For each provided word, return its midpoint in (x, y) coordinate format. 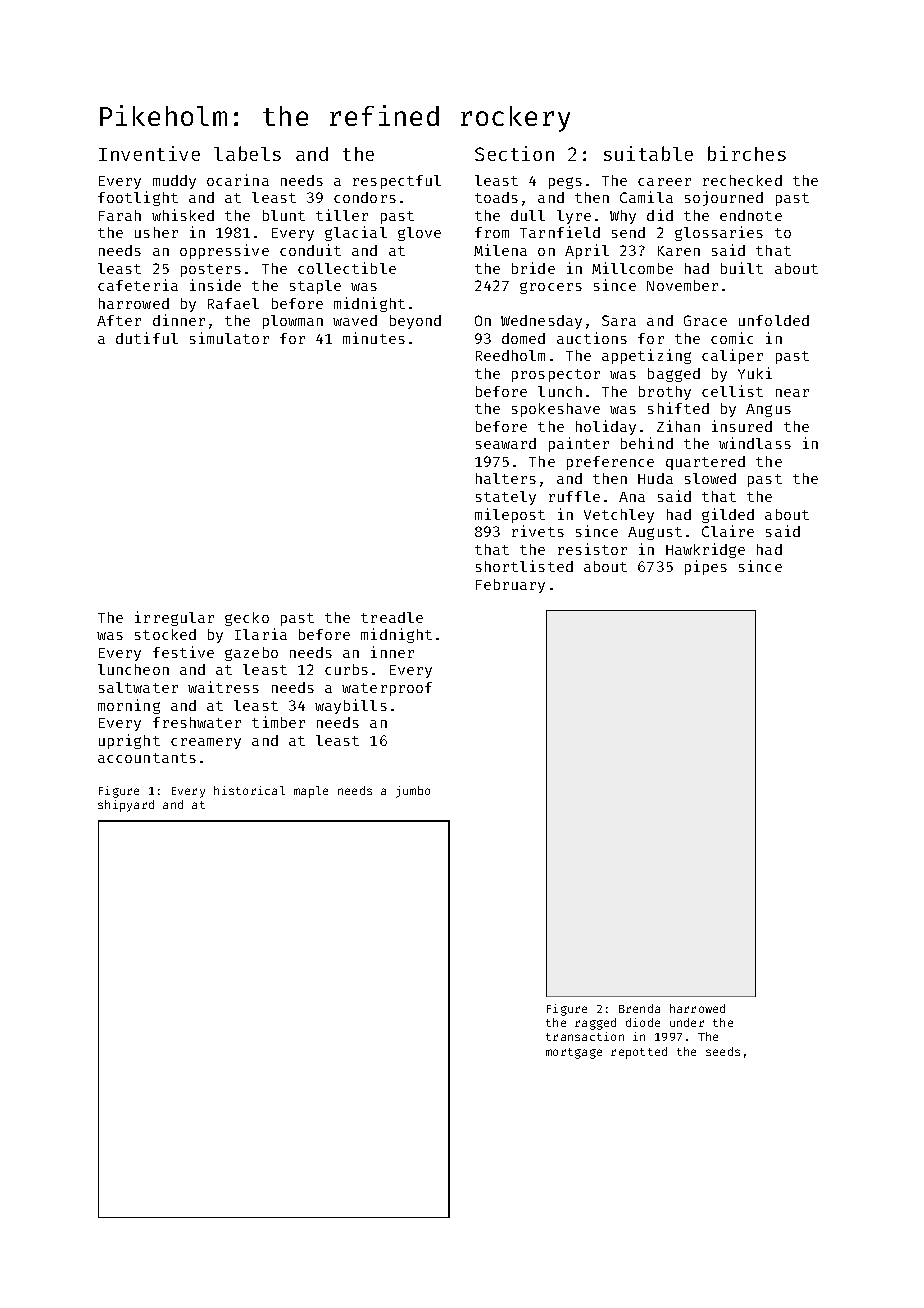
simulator (229, 338)
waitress (223, 687)
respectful (397, 182)
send (628, 232)
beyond (415, 322)
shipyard (126, 806)
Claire (728, 531)
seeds (723, 1051)
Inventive (149, 153)
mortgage (574, 1053)
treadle (392, 617)
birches (747, 153)
